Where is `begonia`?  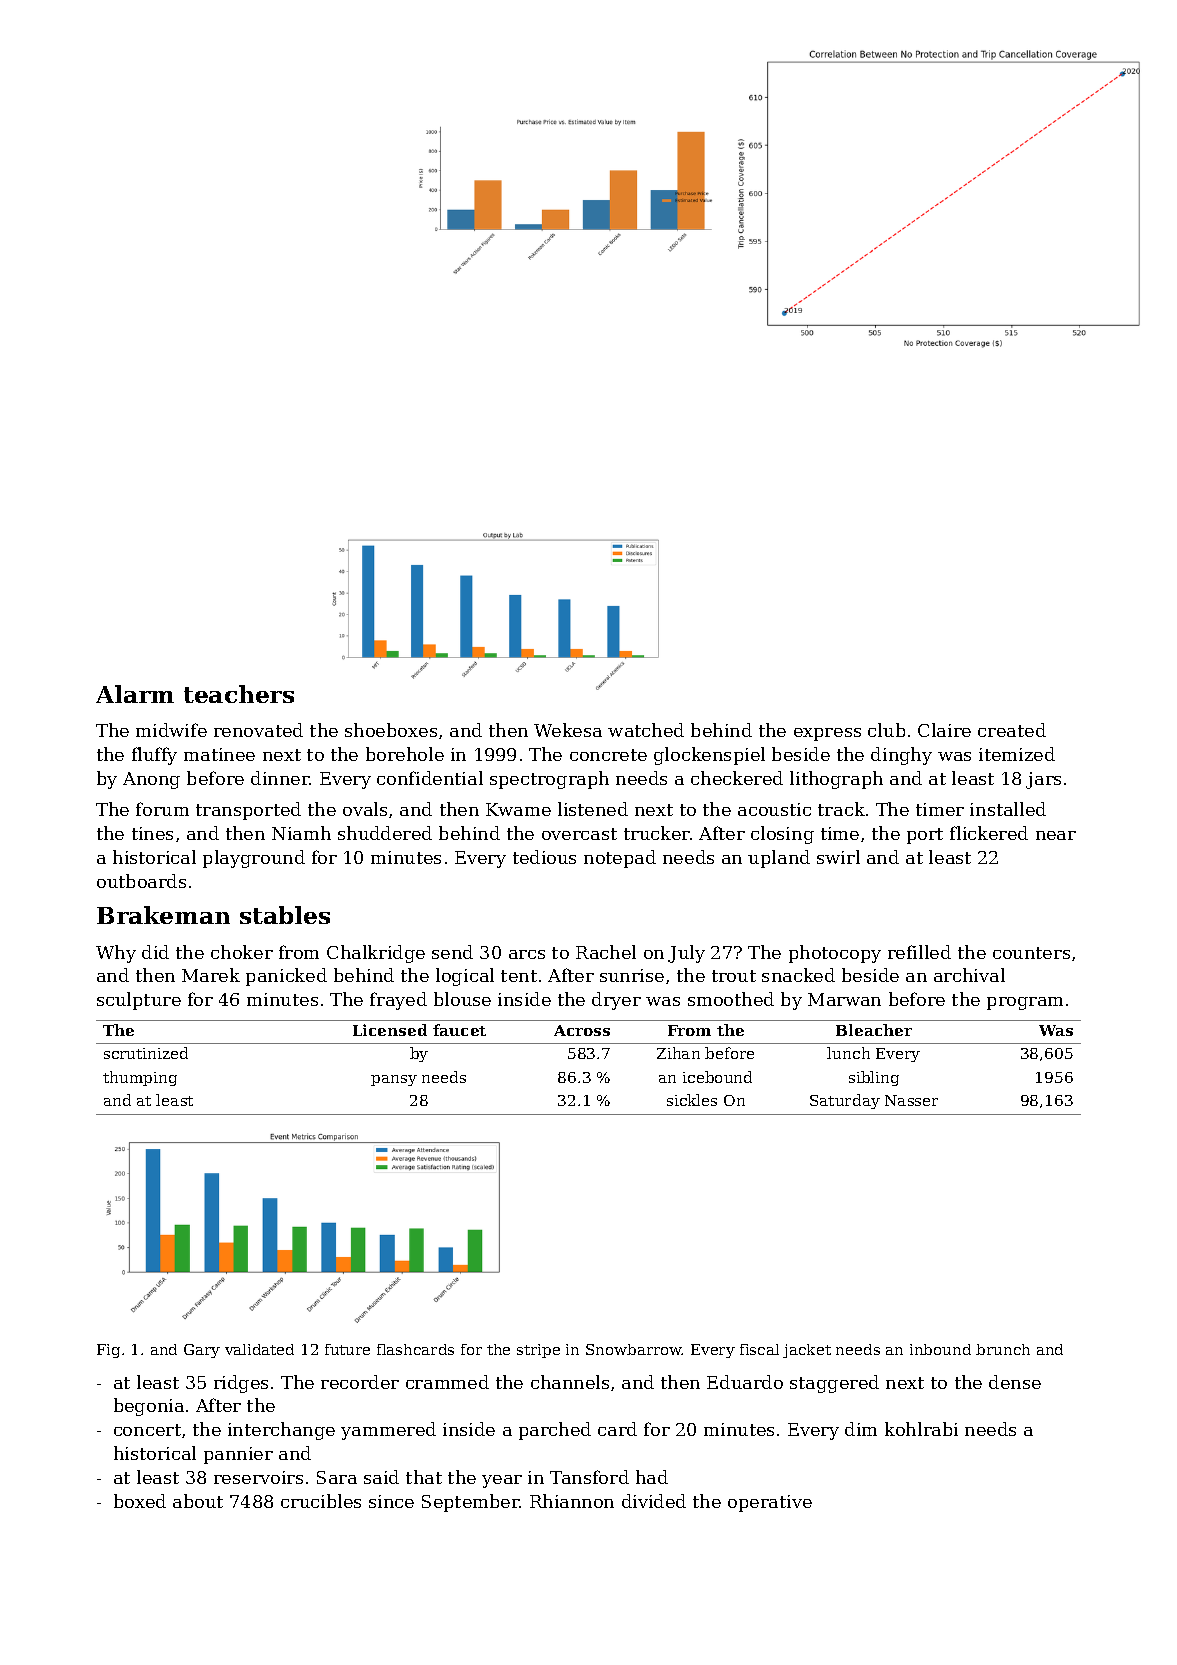
begonia is located at coordinates (149, 1407).
